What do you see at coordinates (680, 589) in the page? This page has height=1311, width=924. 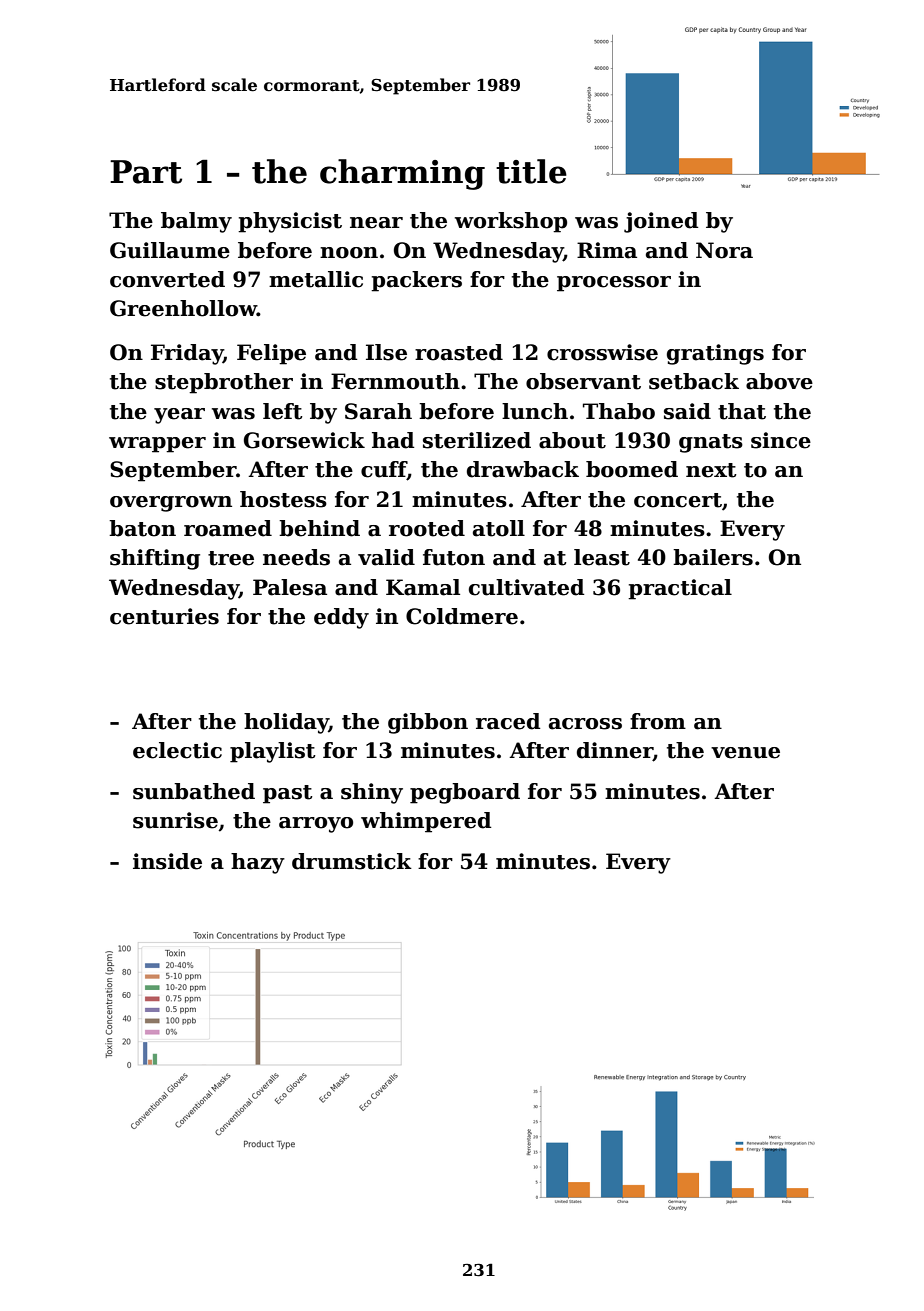 I see `practical` at bounding box center [680, 589].
